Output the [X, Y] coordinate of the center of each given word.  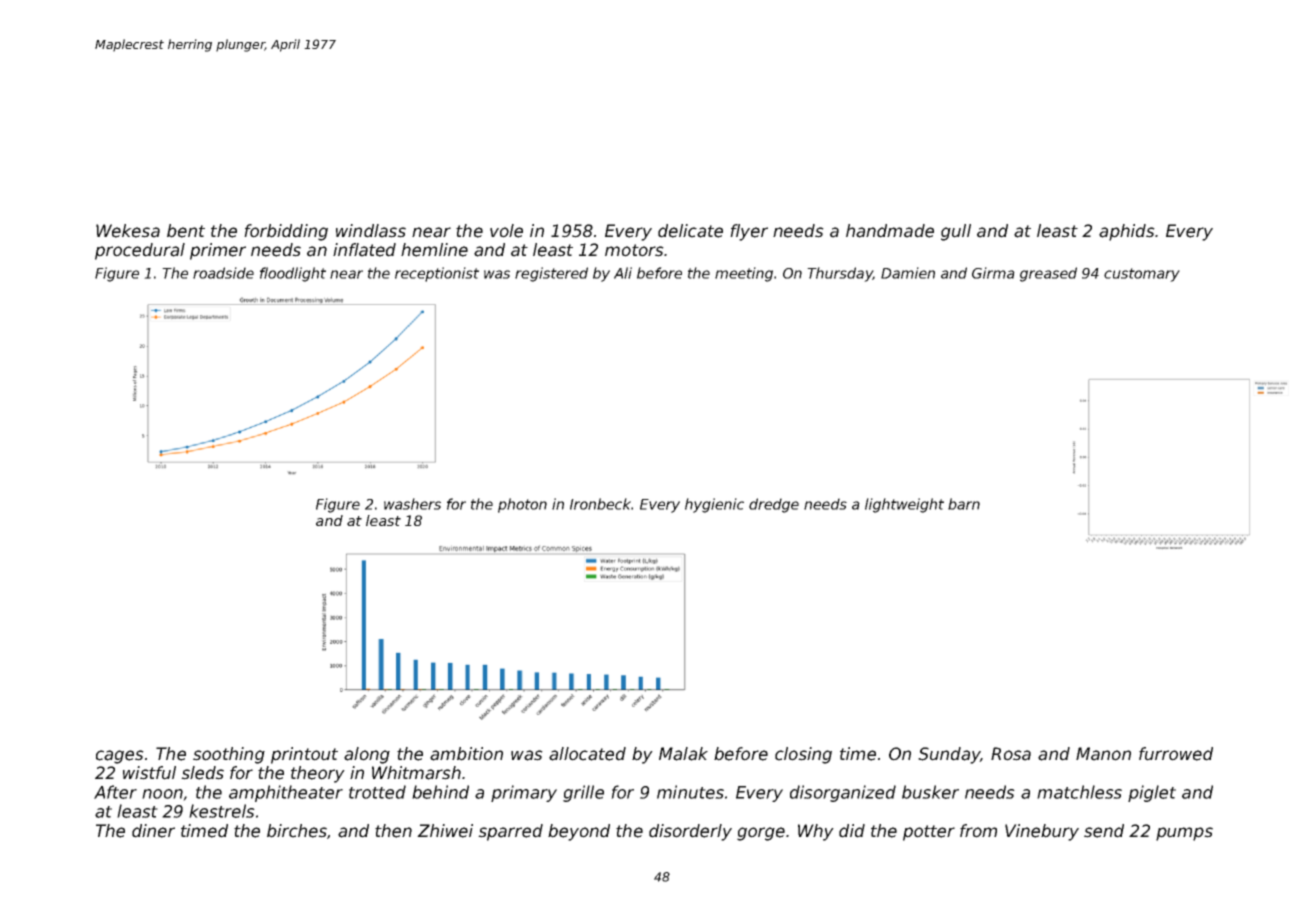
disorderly [690, 832]
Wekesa [128, 231]
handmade [890, 231]
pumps [1184, 834]
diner [153, 831]
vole [506, 231]
